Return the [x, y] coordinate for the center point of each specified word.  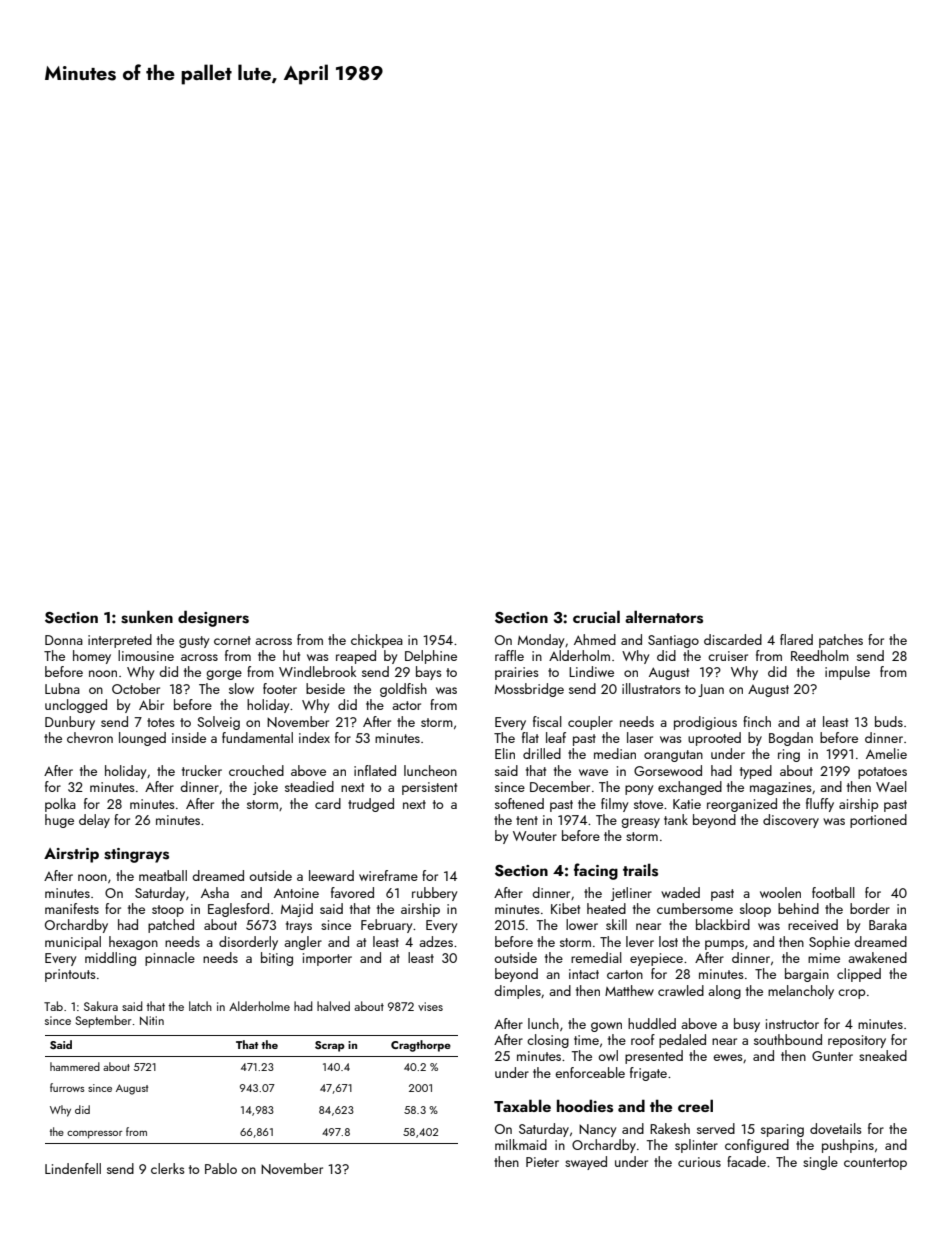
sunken [147, 617]
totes [160, 722]
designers [213, 618]
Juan [711, 690]
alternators [664, 617]
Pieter [542, 1162]
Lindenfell [73, 1168]
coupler [590, 723]
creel [695, 1105]
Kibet [565, 908]
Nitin [152, 1020]
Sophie [829, 943]
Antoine [296, 893]
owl [608, 1055]
